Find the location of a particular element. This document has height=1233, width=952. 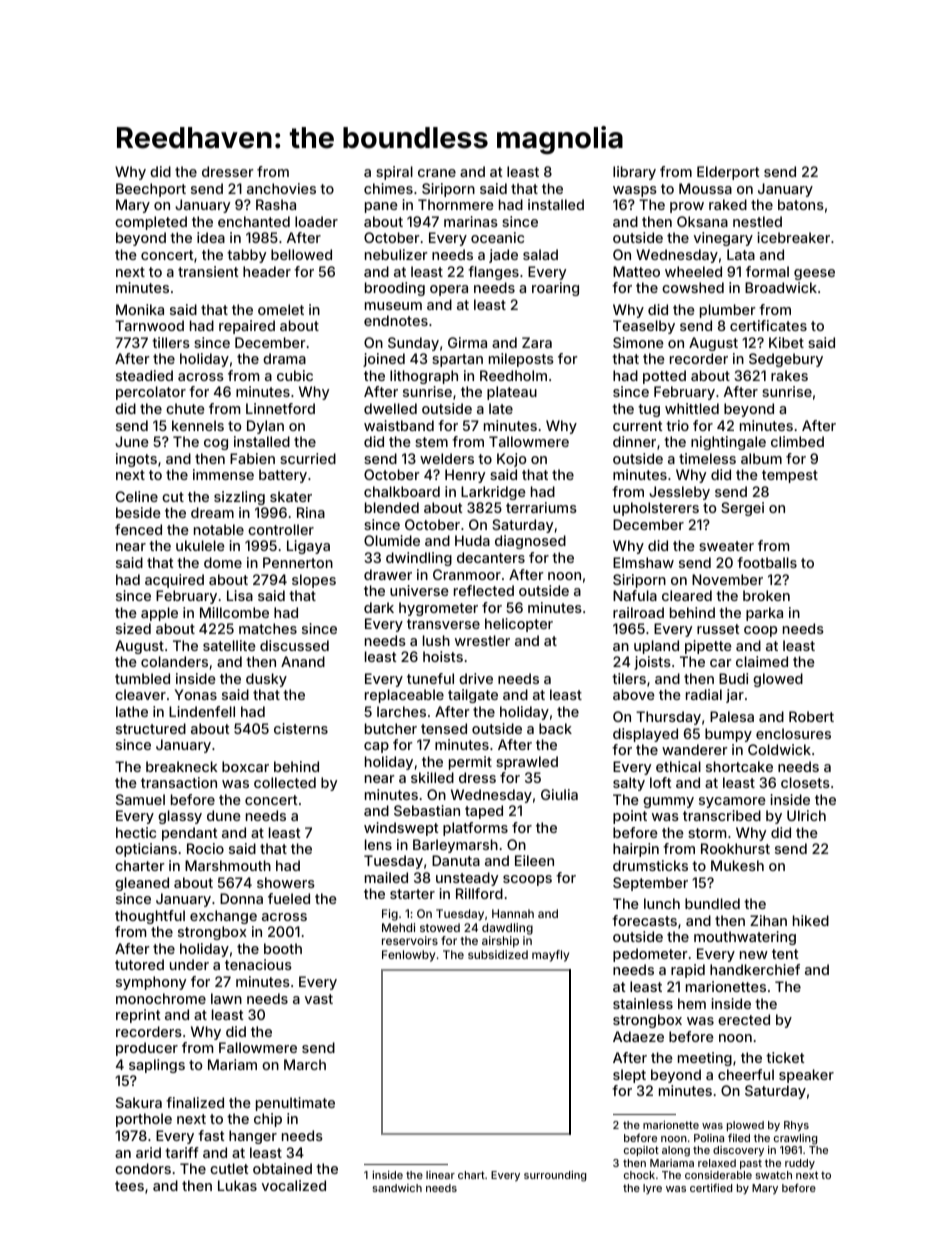

anchovies is located at coordinates (281, 188).
